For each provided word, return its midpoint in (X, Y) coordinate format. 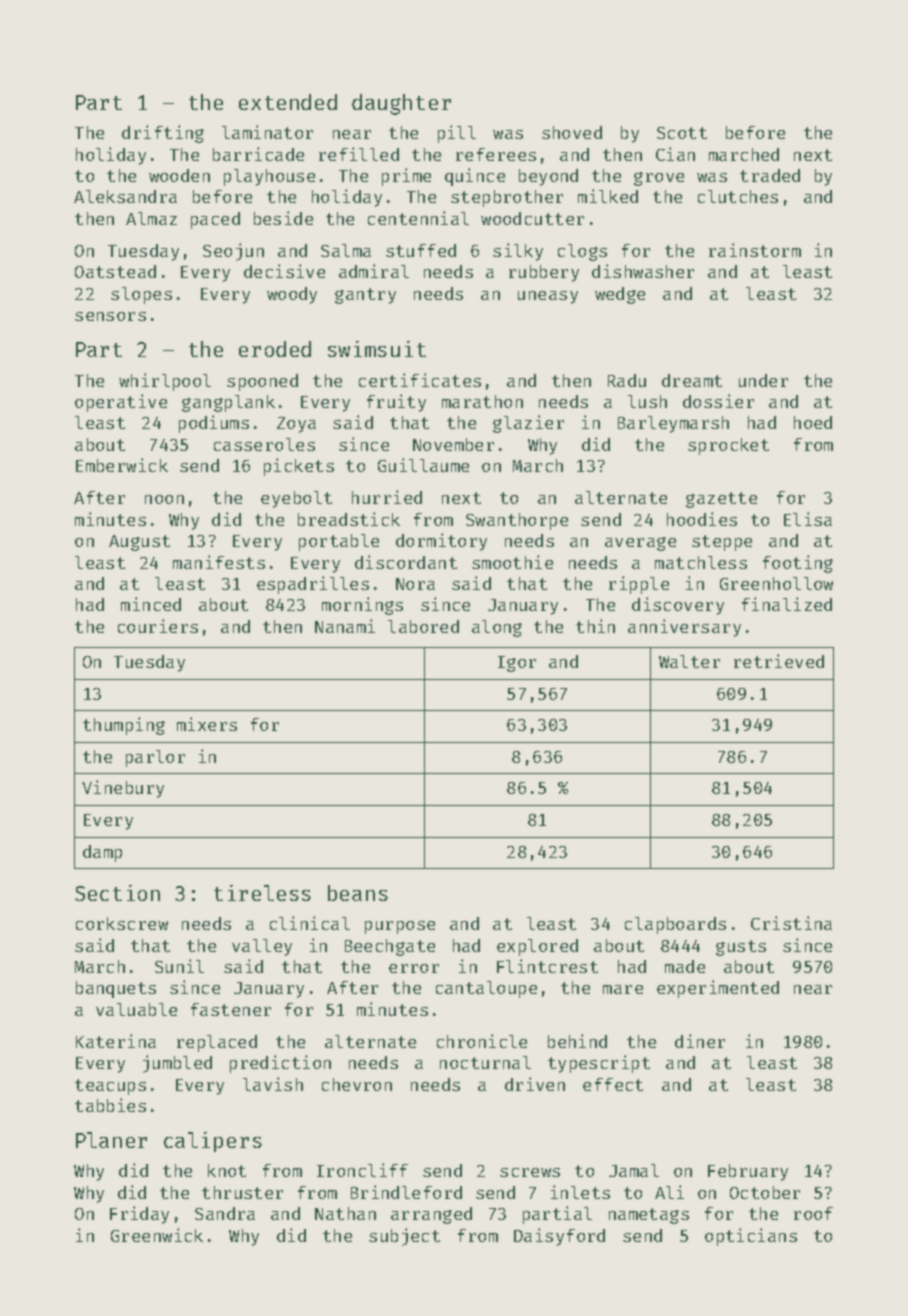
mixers (207, 724)
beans (358, 893)
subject (404, 1237)
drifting (163, 134)
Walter (689, 661)
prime (406, 177)
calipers (213, 1142)
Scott (682, 133)
